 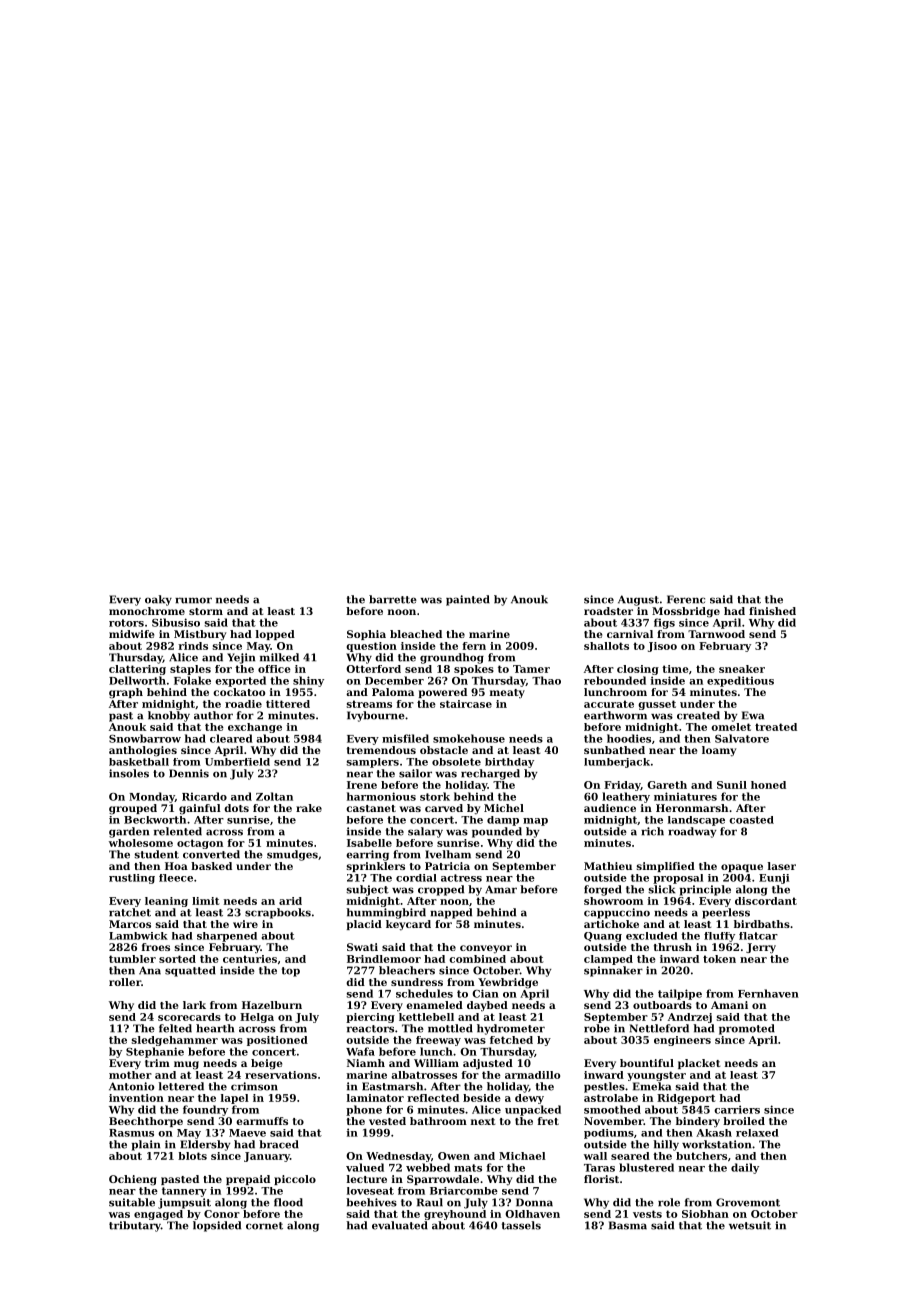 I want to click on birdbaths, so click(x=762, y=924).
